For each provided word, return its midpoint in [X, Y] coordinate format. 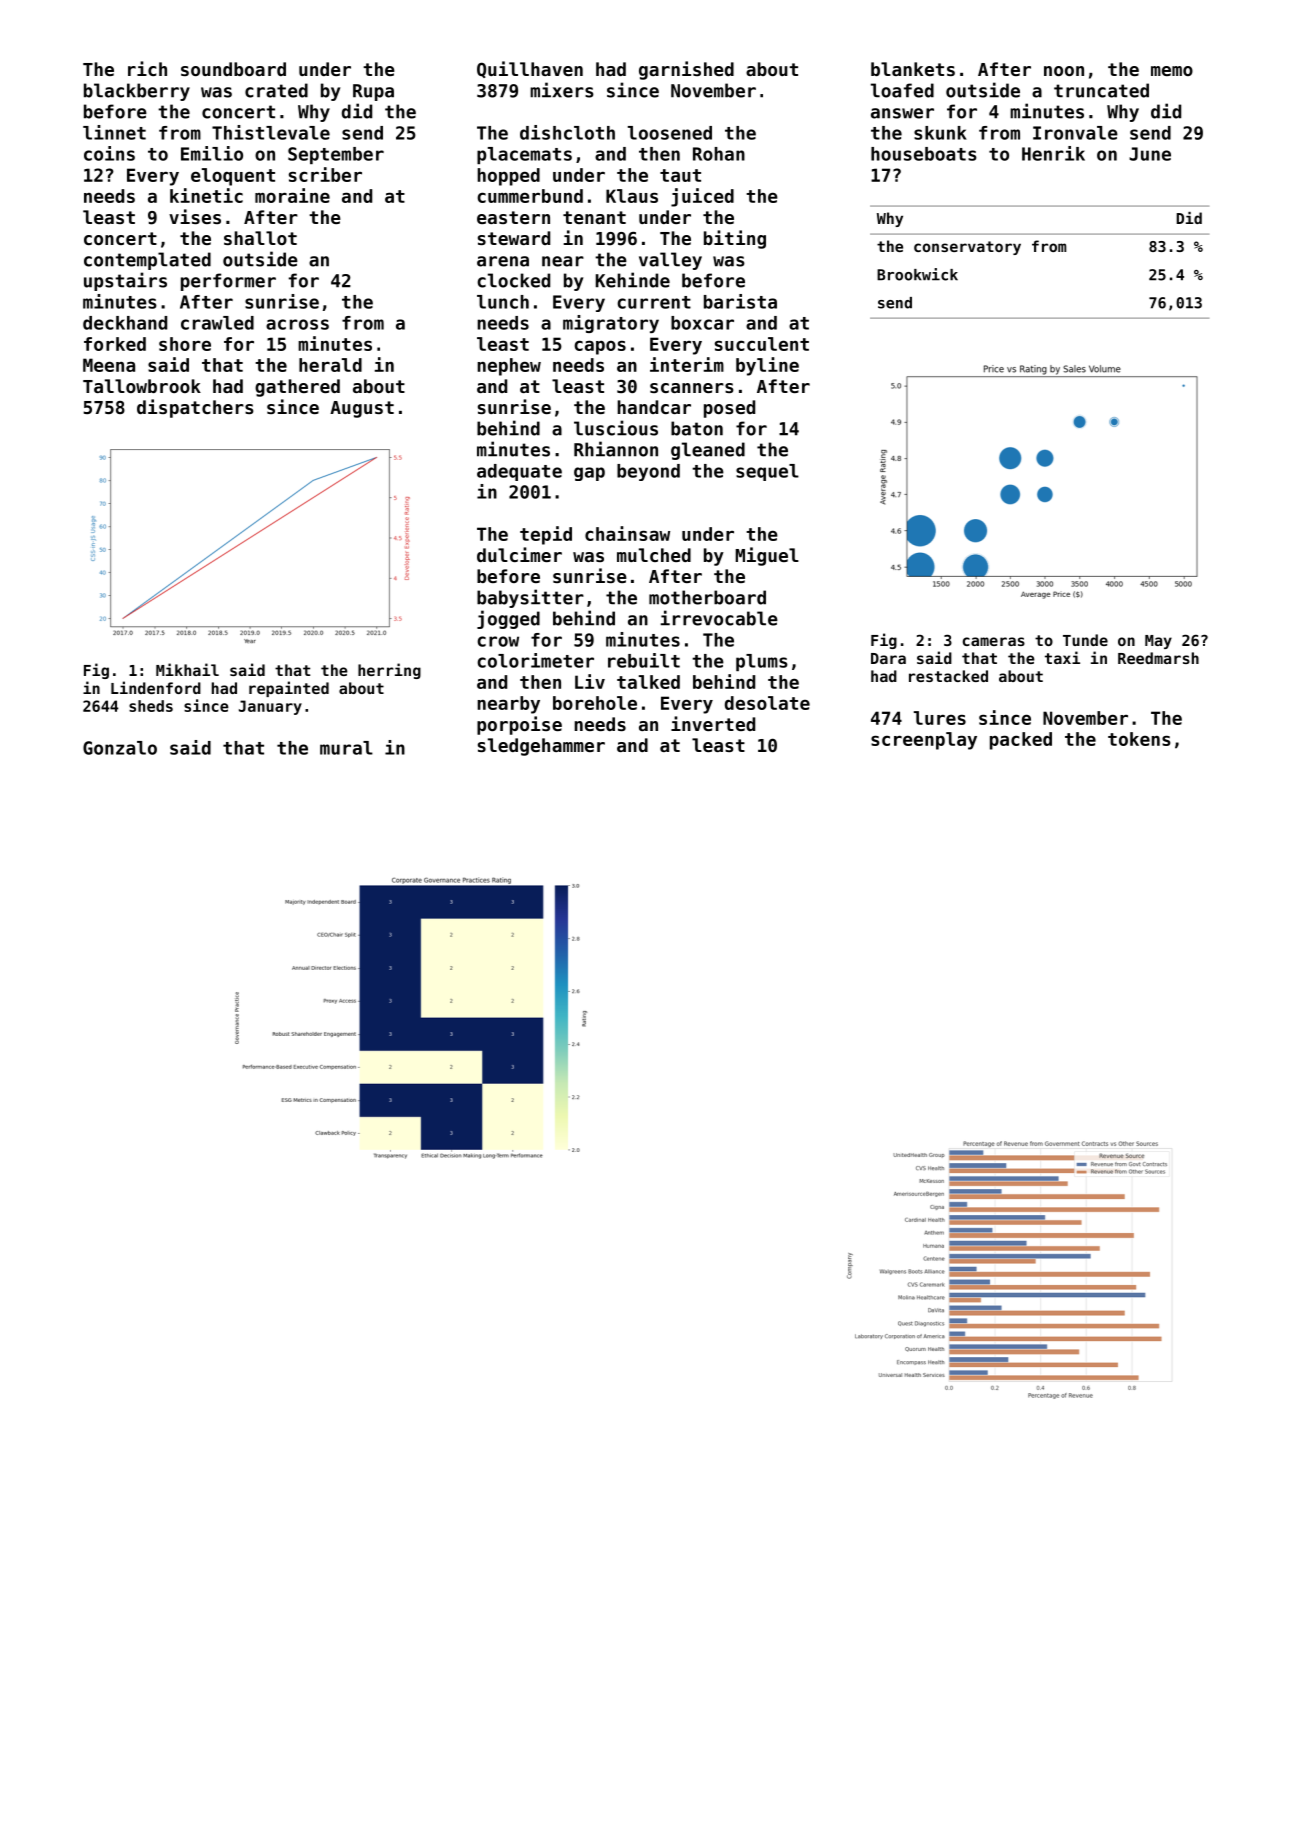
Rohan [719, 154]
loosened [670, 133]
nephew [509, 367]
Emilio [212, 153]
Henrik [1053, 153]
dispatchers [195, 408]
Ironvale [1075, 133]
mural [346, 748]
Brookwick [917, 274]
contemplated [147, 261]
